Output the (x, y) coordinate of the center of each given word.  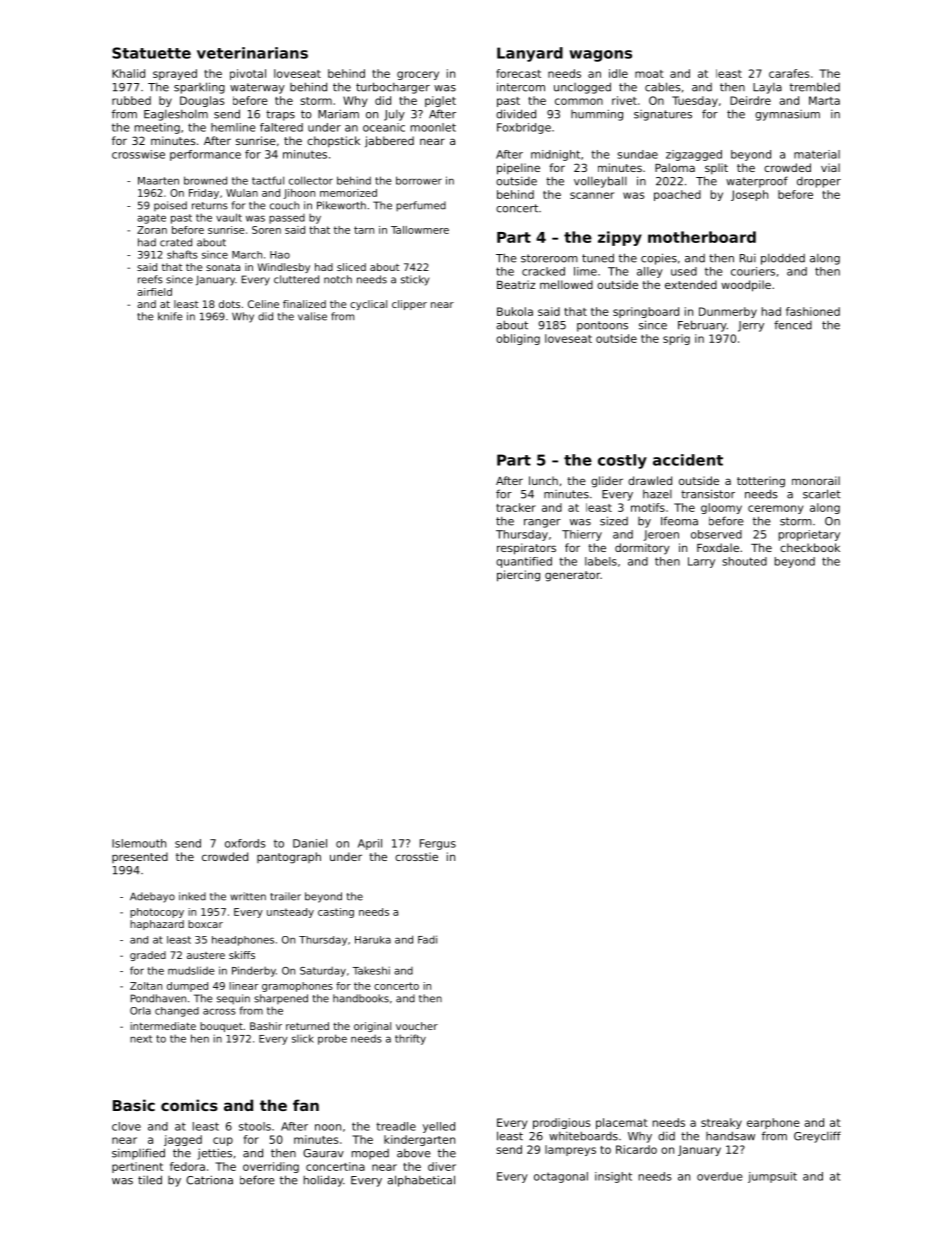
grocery (418, 75)
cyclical (368, 305)
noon (328, 1127)
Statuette (151, 53)
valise (312, 316)
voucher (417, 1026)
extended (691, 284)
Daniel (310, 843)
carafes (789, 73)
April (370, 844)
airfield (154, 292)
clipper (409, 305)
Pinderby (254, 971)
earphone (773, 1123)
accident (688, 460)
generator (572, 576)
